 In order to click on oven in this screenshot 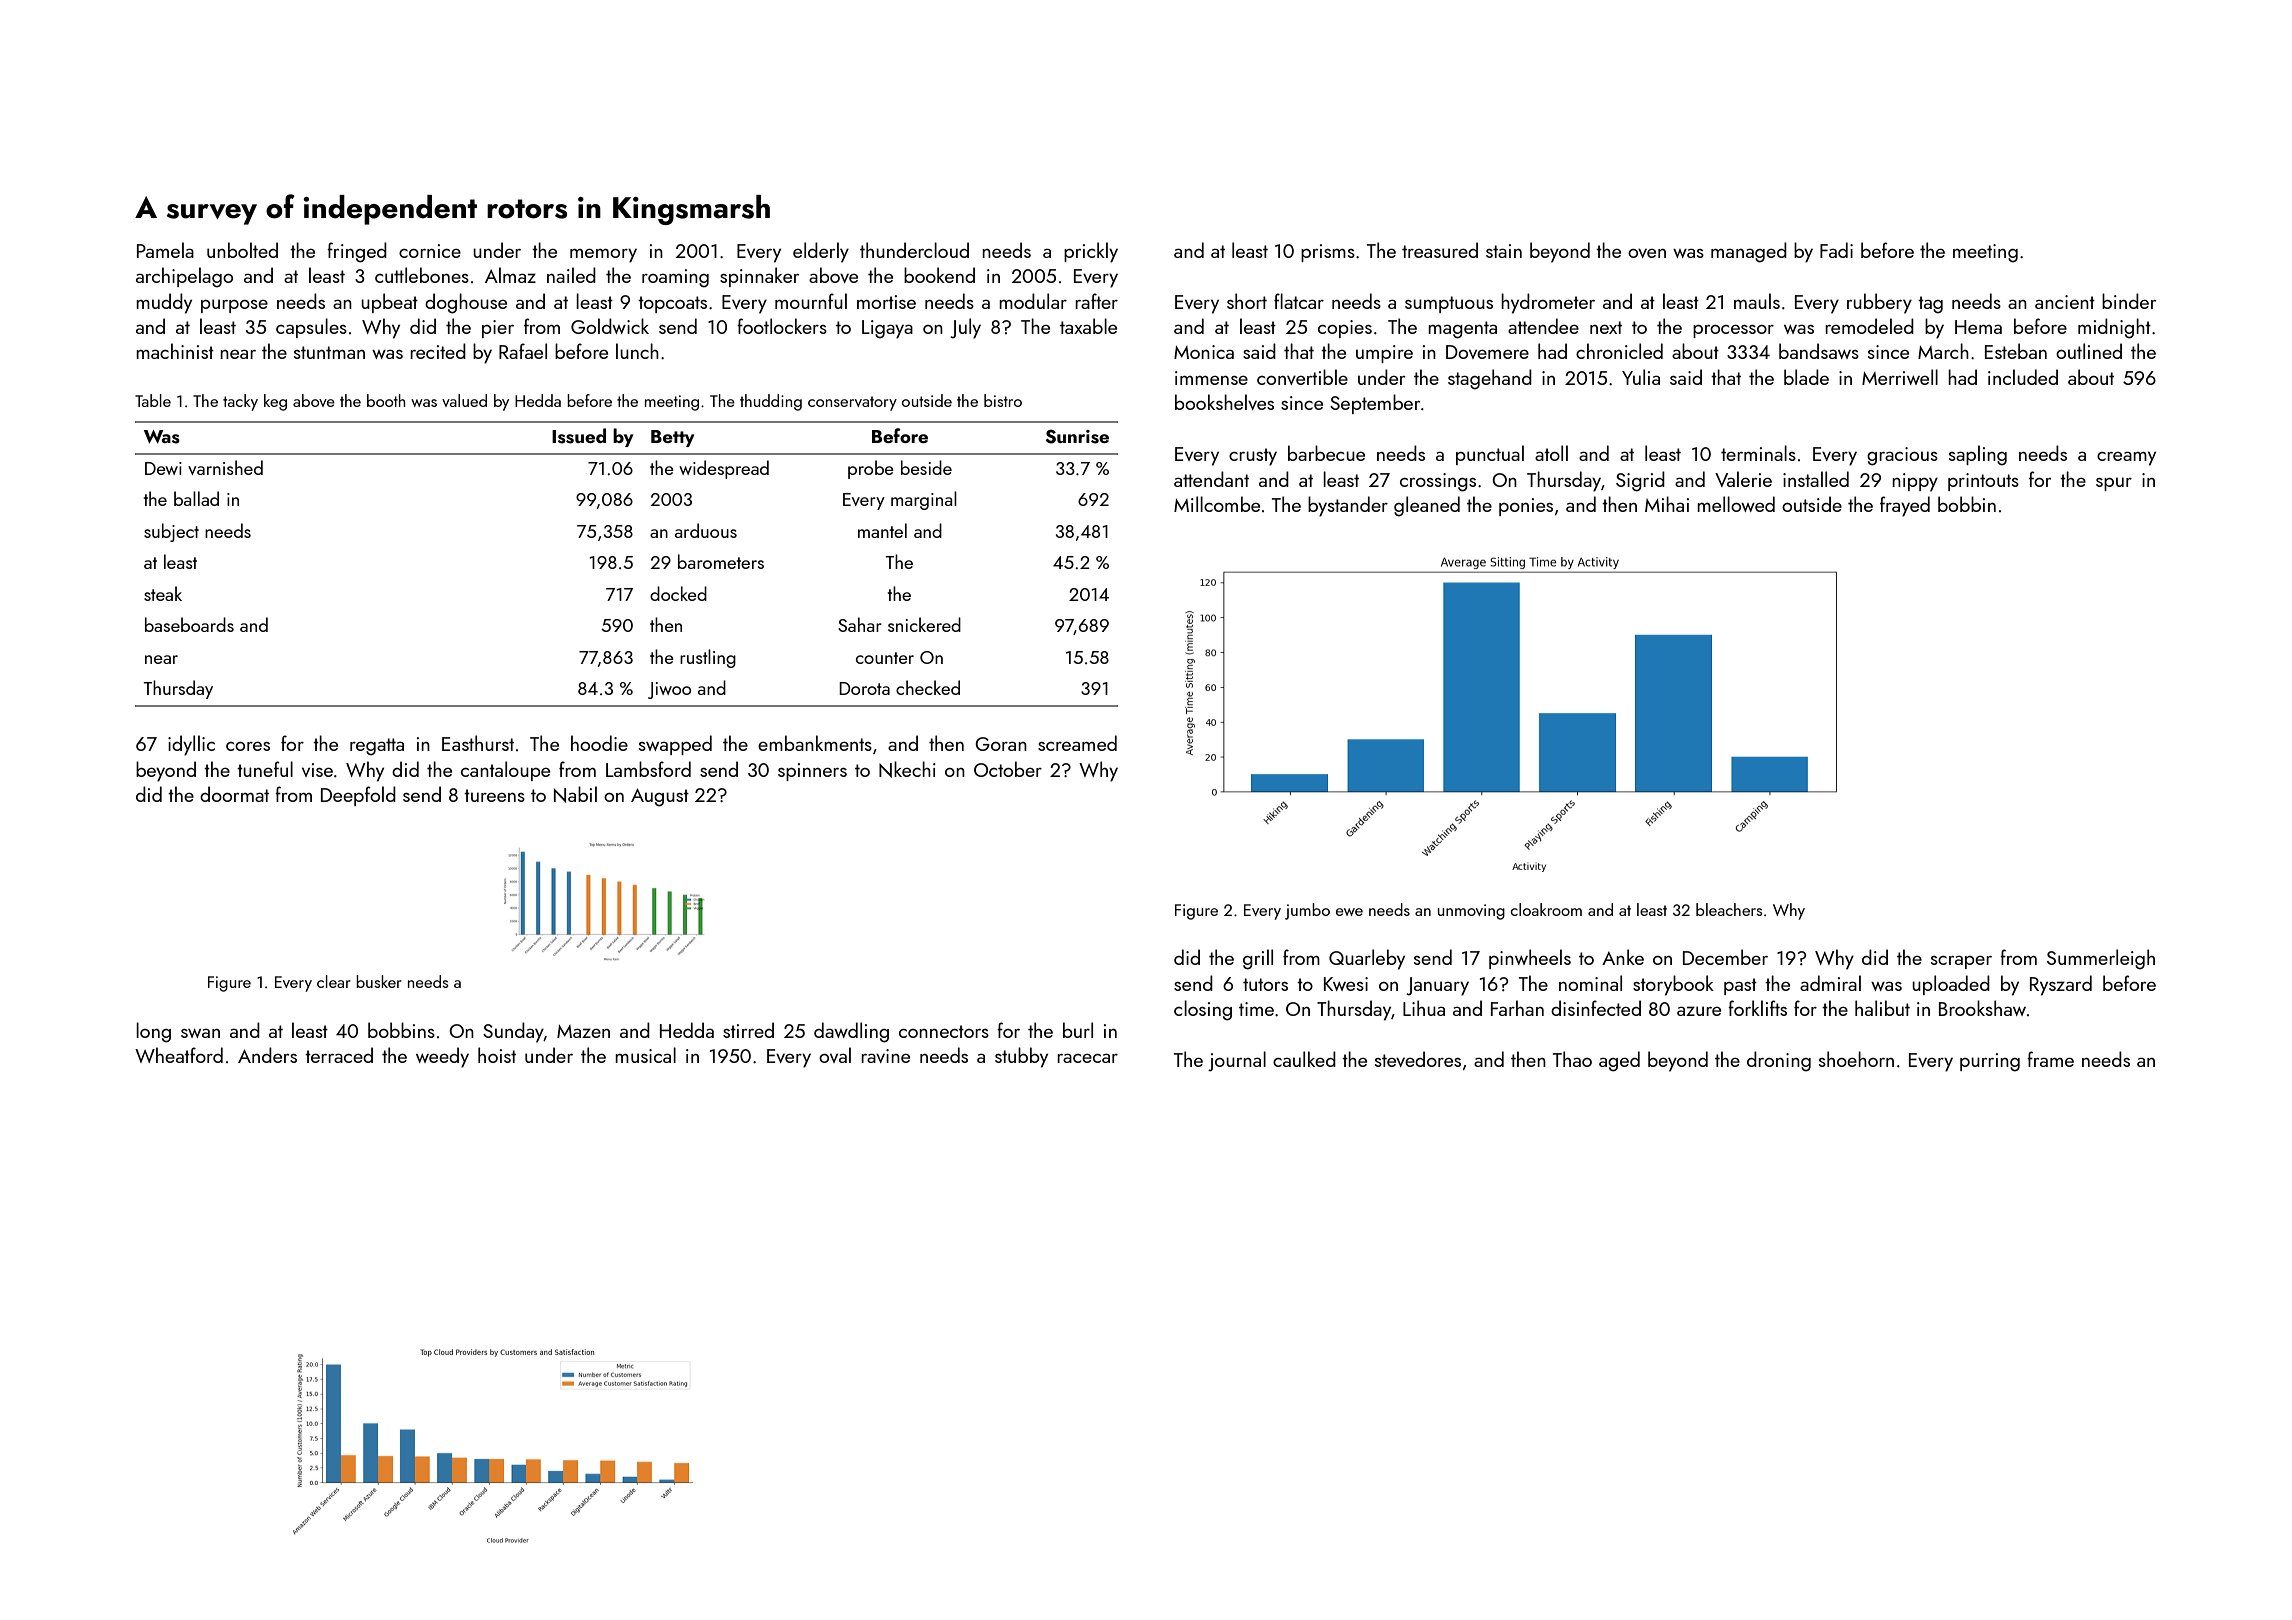, I will do `click(1647, 253)`.
